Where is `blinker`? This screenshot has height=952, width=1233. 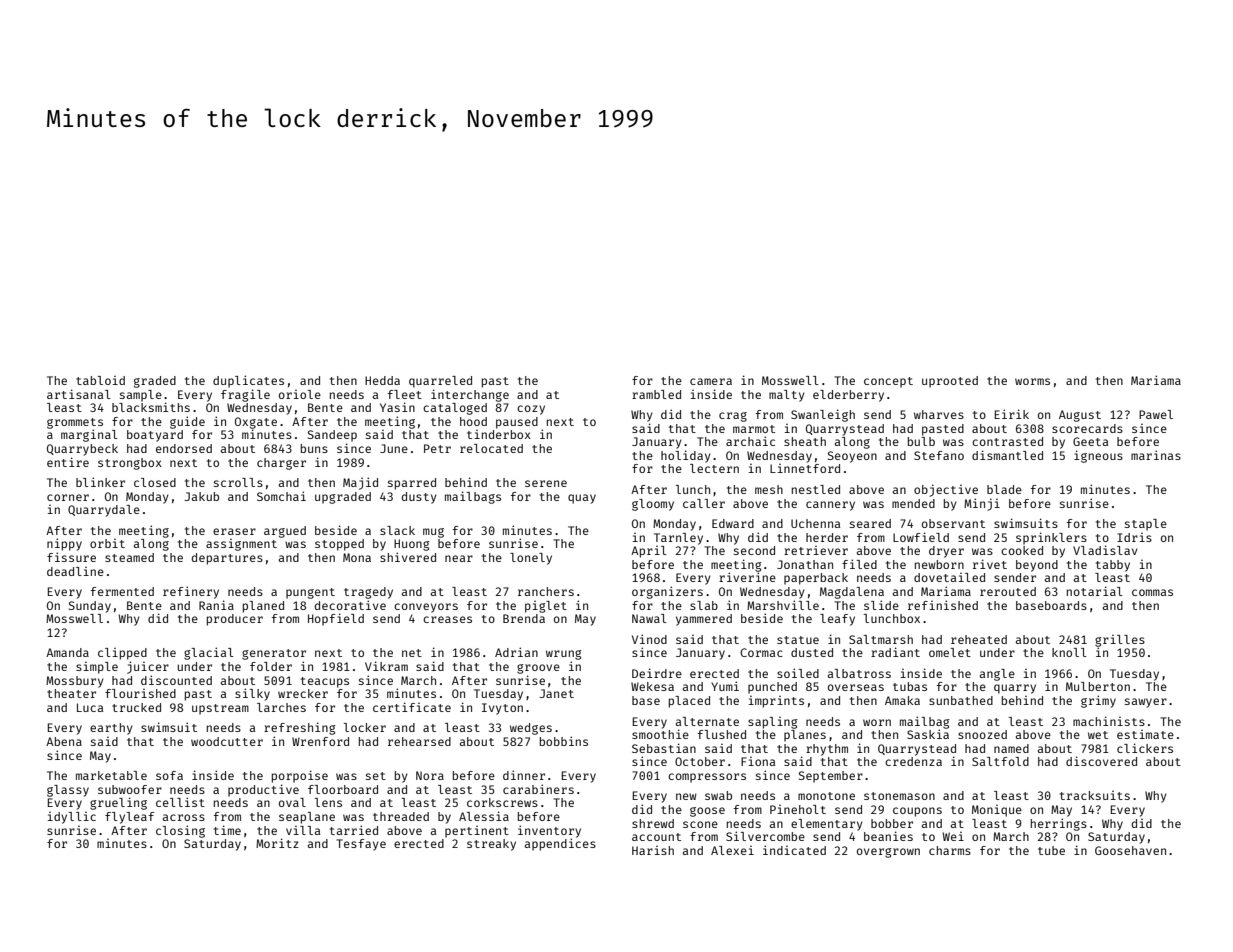 blinker is located at coordinates (100, 482).
